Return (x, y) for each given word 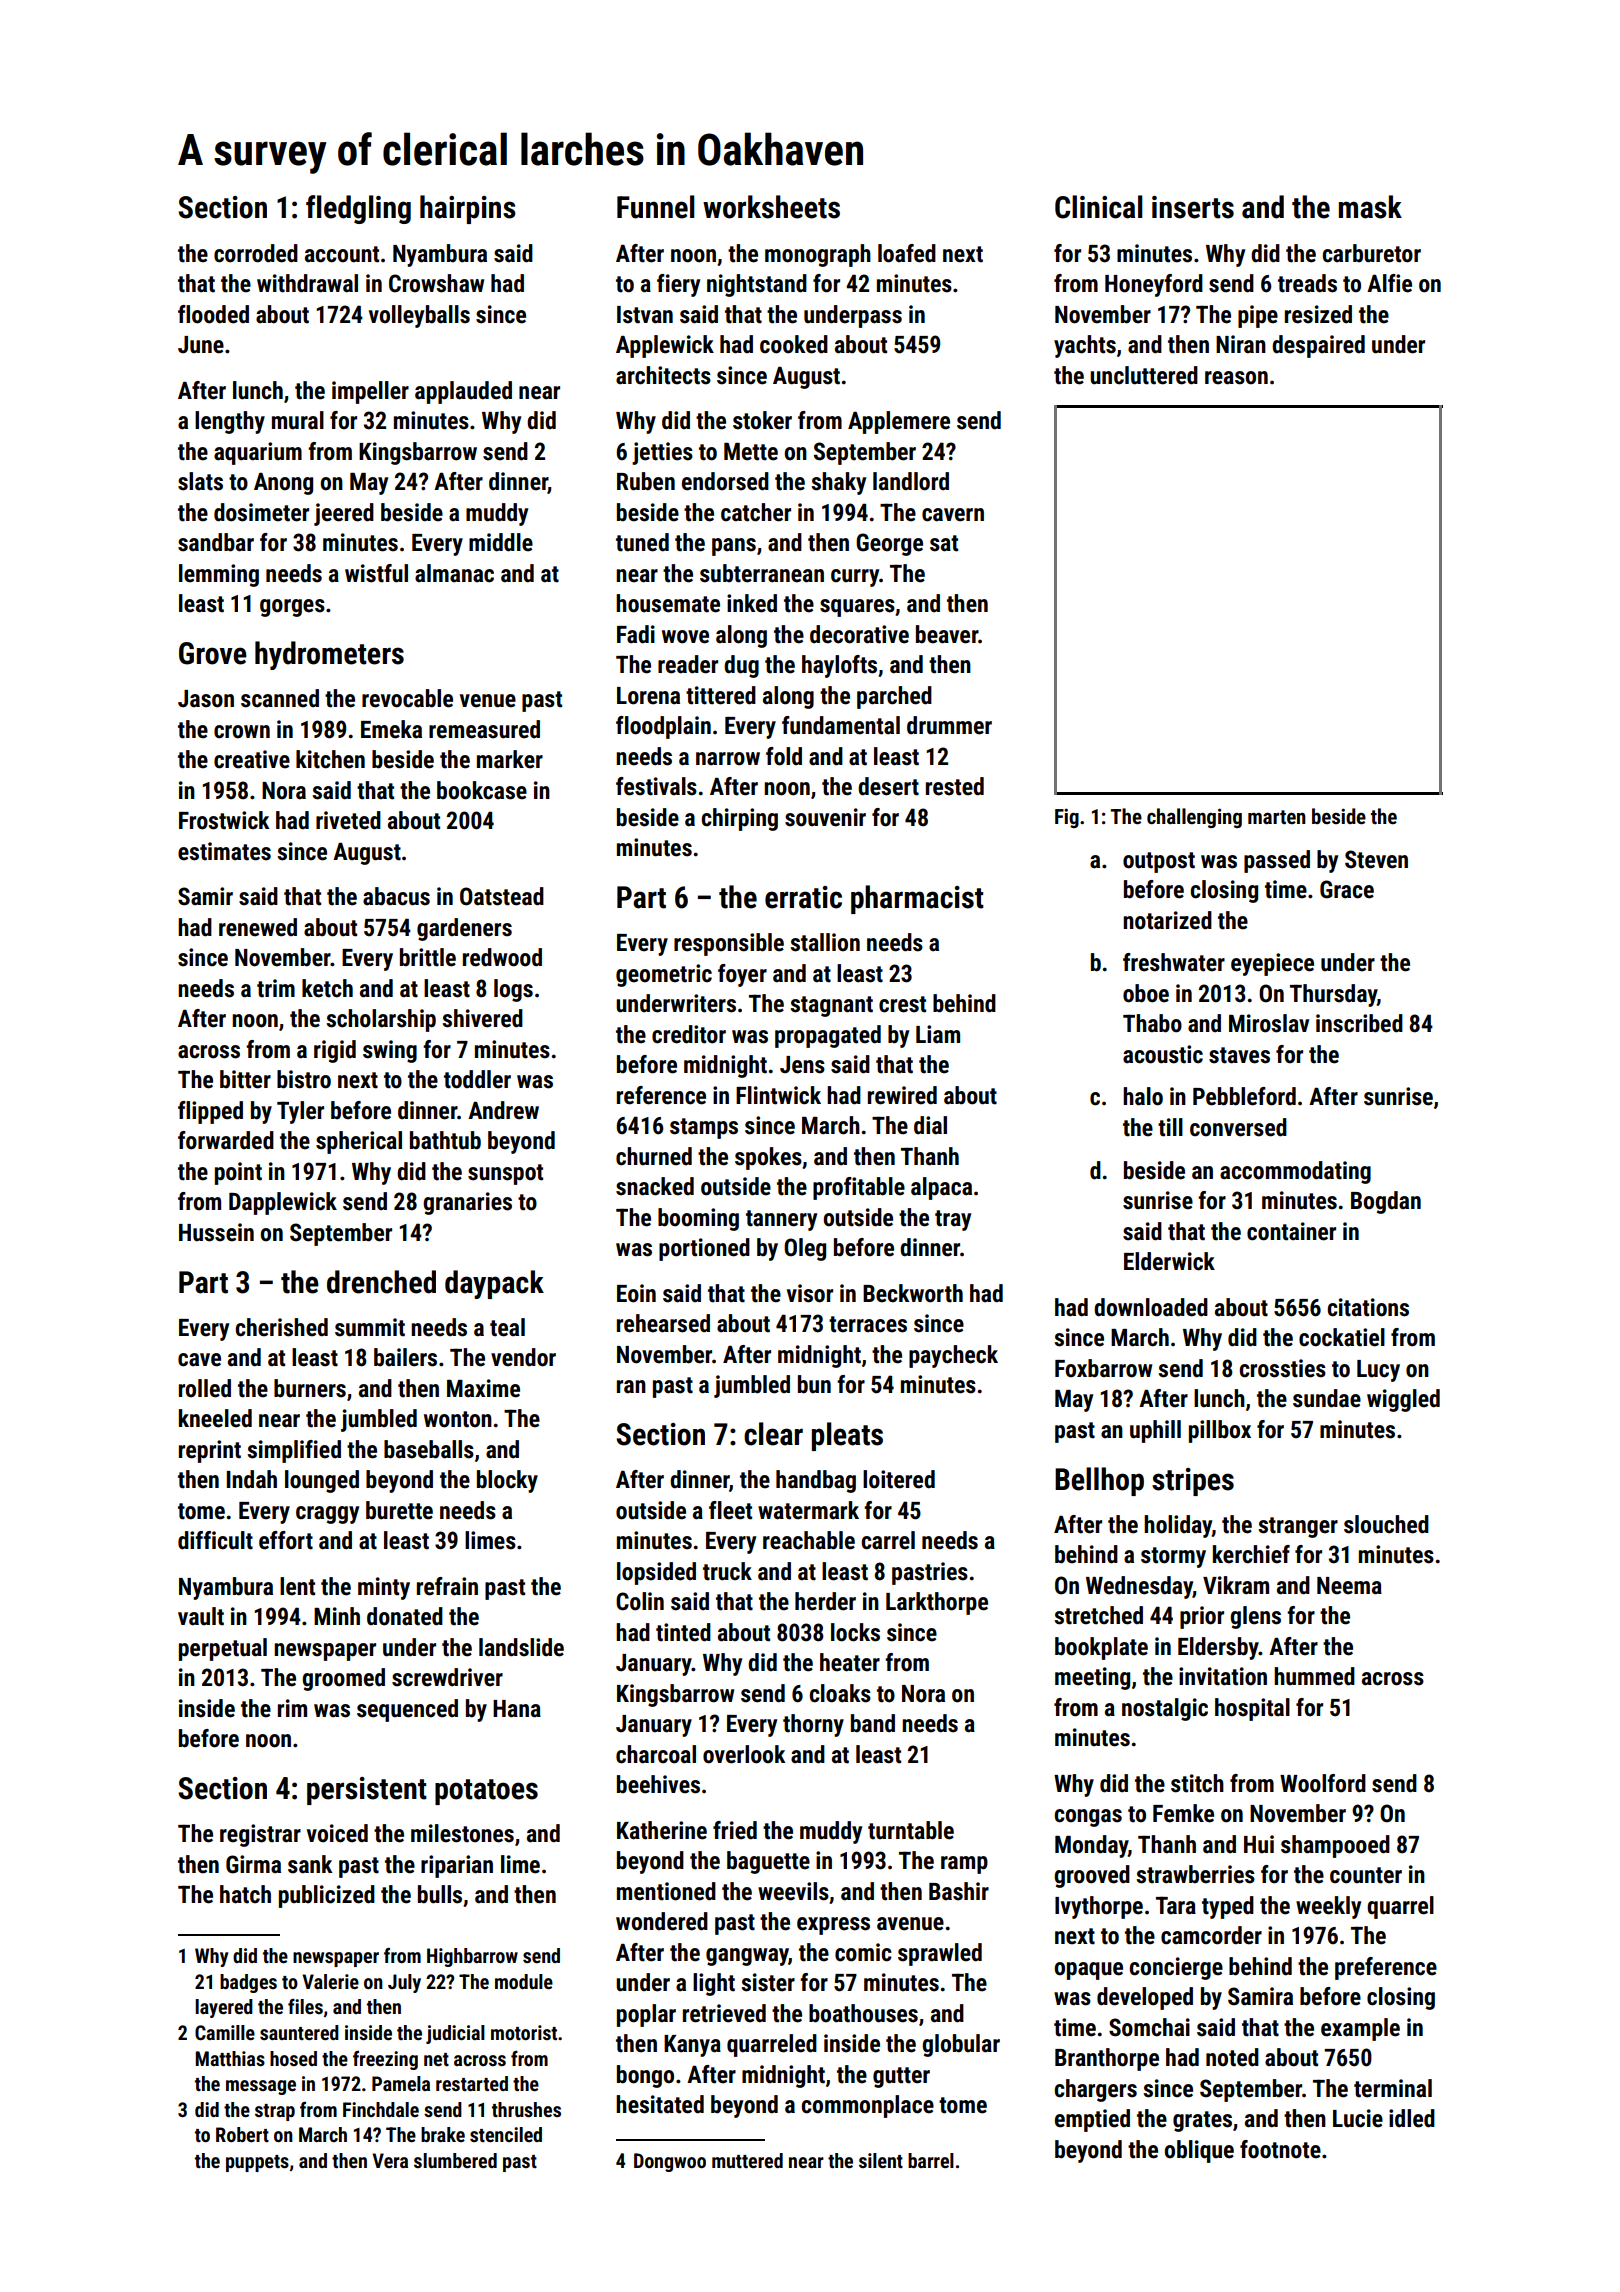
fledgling (358, 209)
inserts (1193, 207)
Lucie (1358, 2118)
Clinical (1099, 207)
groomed (343, 1679)
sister (768, 1982)
